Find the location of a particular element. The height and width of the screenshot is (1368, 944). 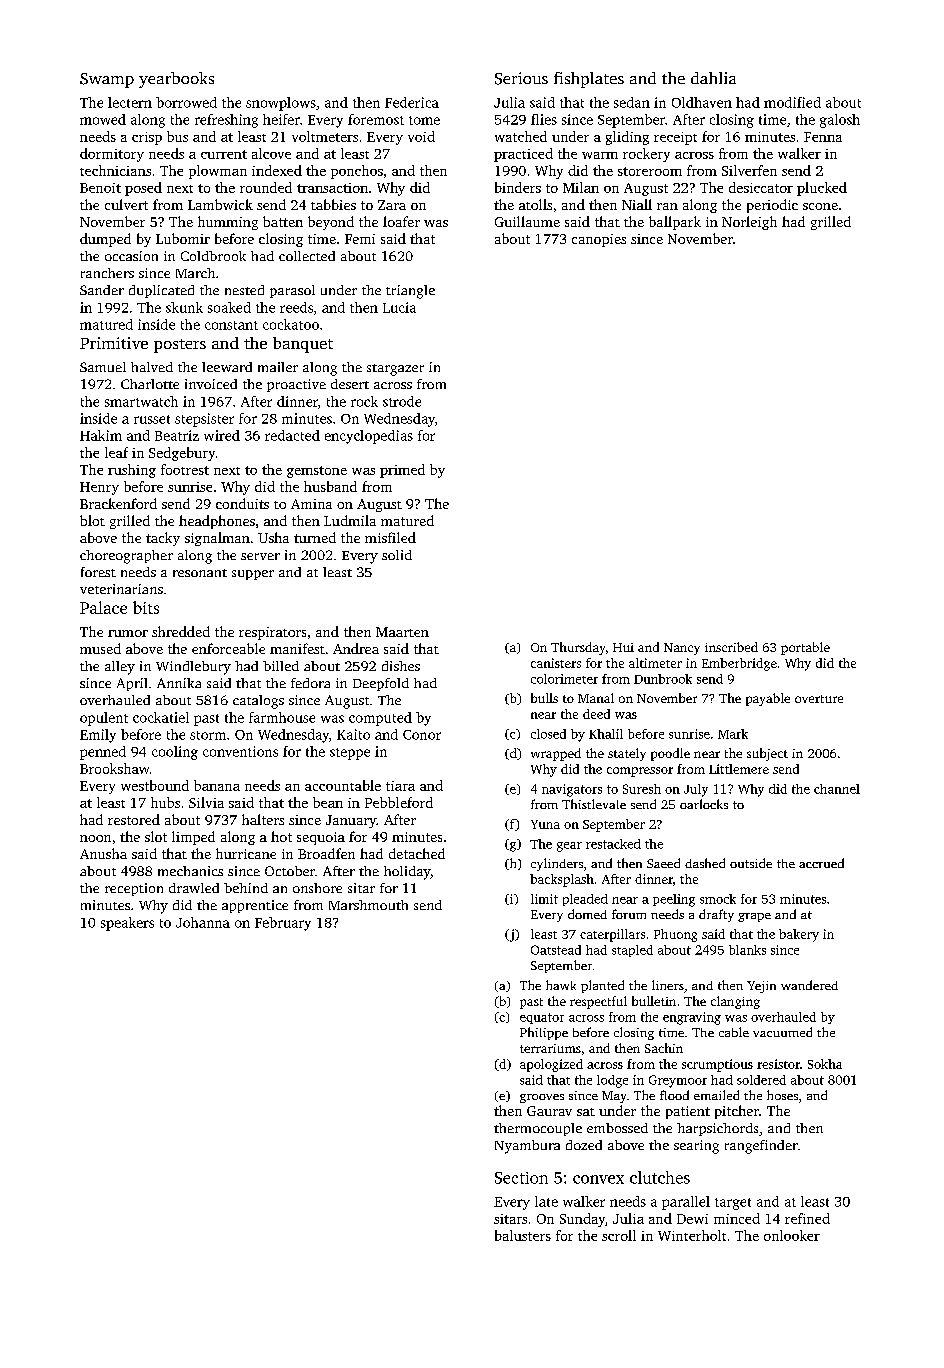

penned is located at coordinates (103, 753).
